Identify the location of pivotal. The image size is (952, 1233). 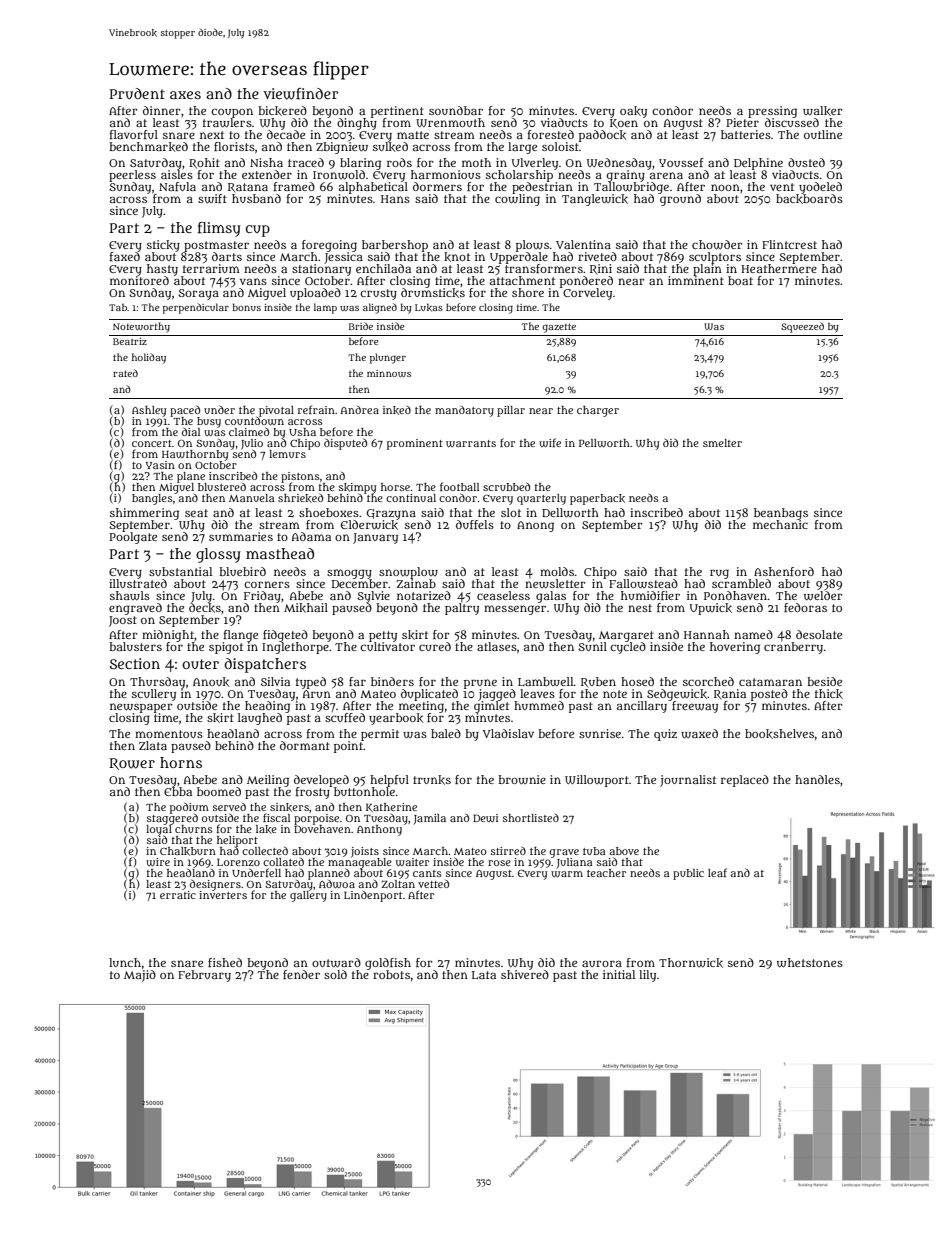
(276, 411).
